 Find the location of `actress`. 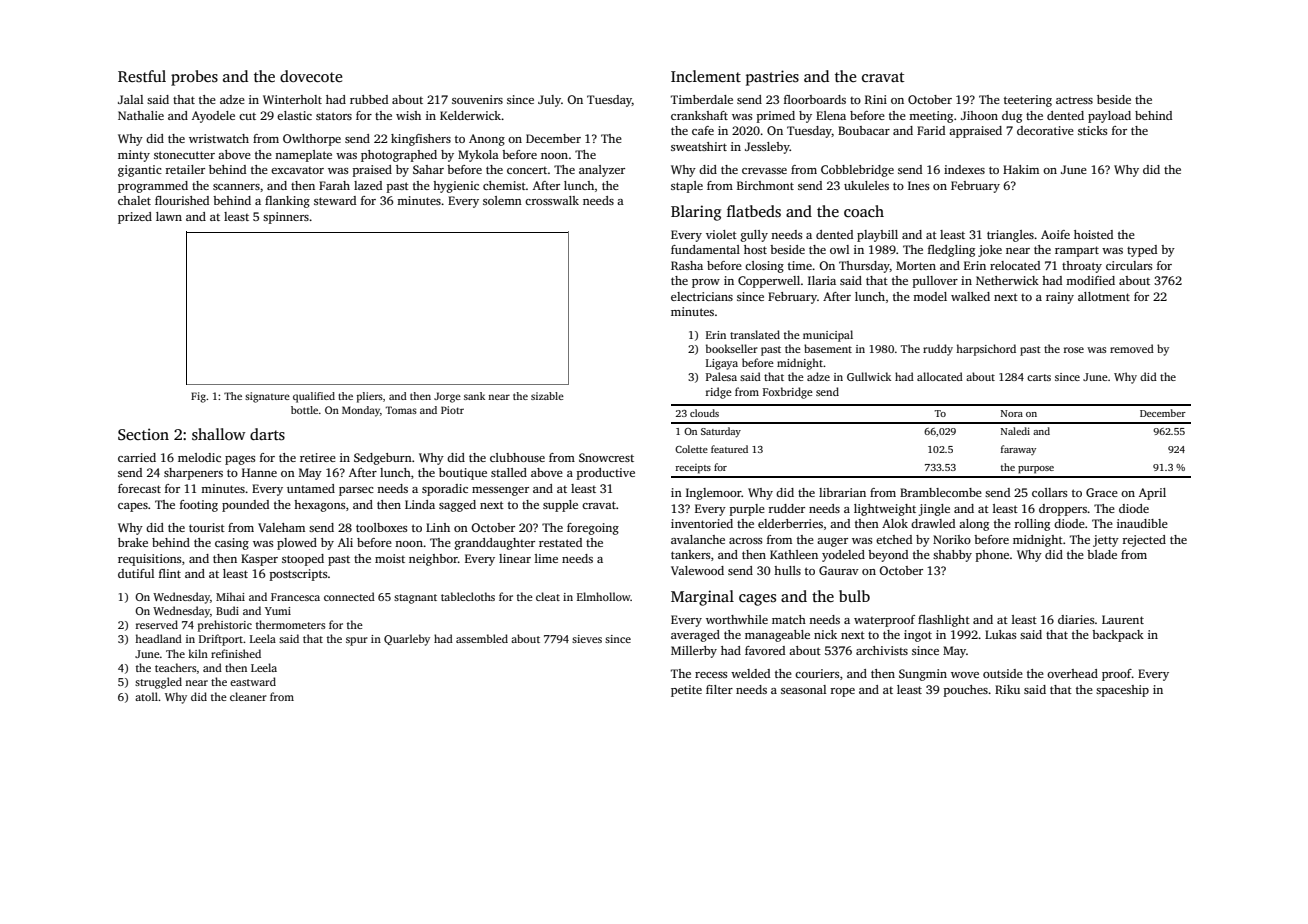

actress is located at coordinates (1074, 100).
